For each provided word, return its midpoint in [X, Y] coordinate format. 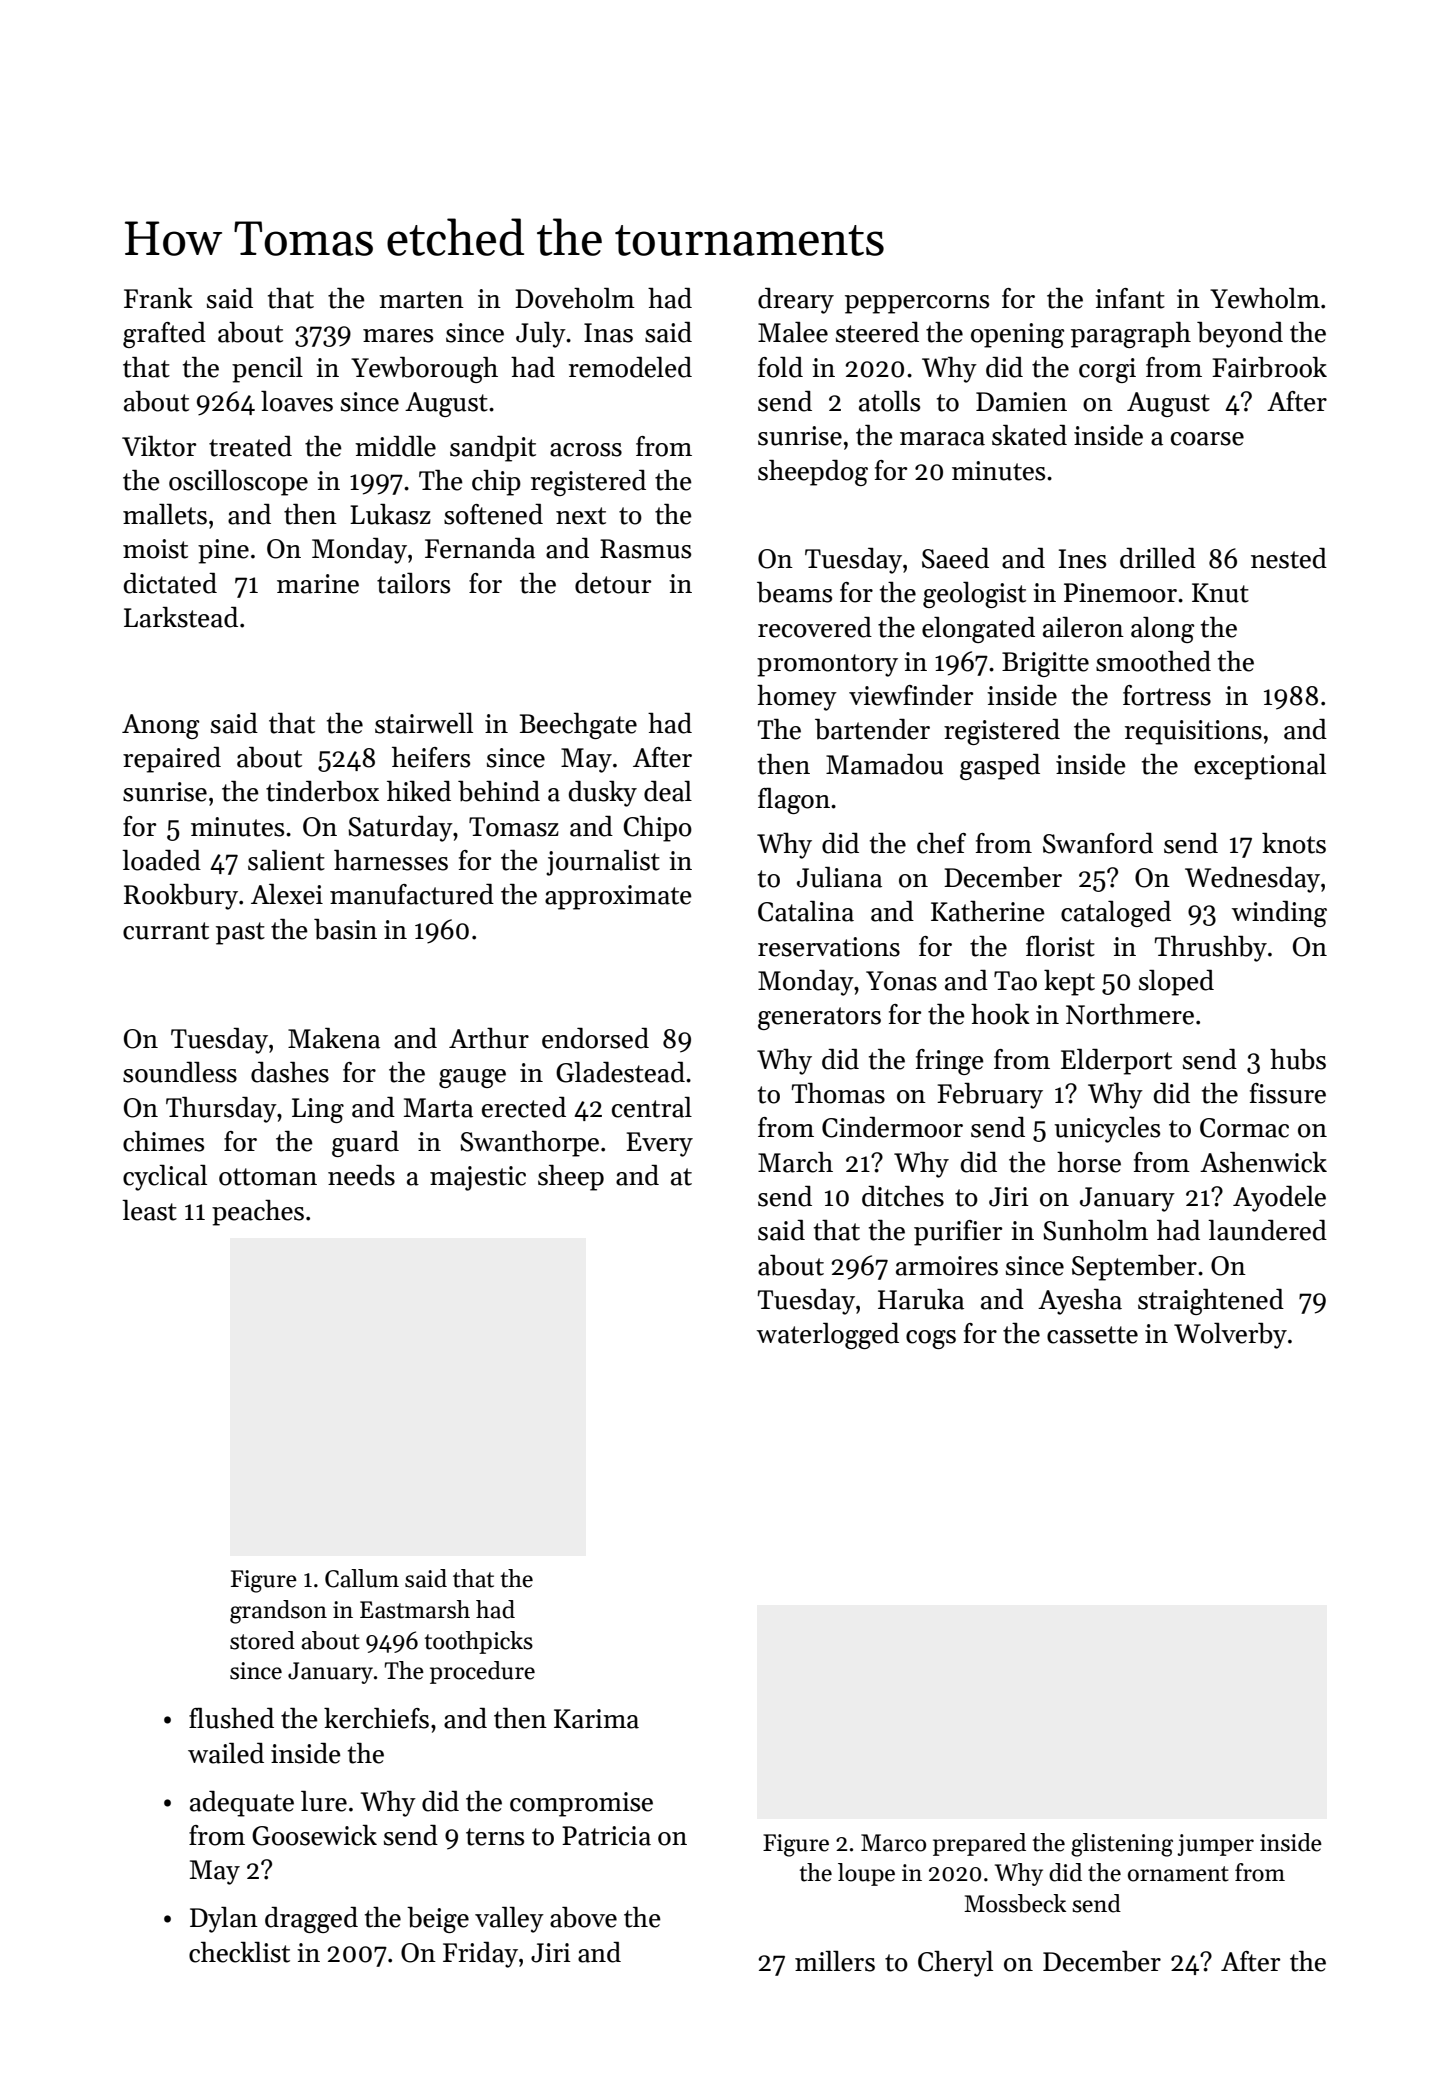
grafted [164, 335]
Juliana [839, 877]
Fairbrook [1269, 367]
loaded [161, 860]
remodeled [630, 367]
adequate [242, 1804]
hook [1000, 1014]
